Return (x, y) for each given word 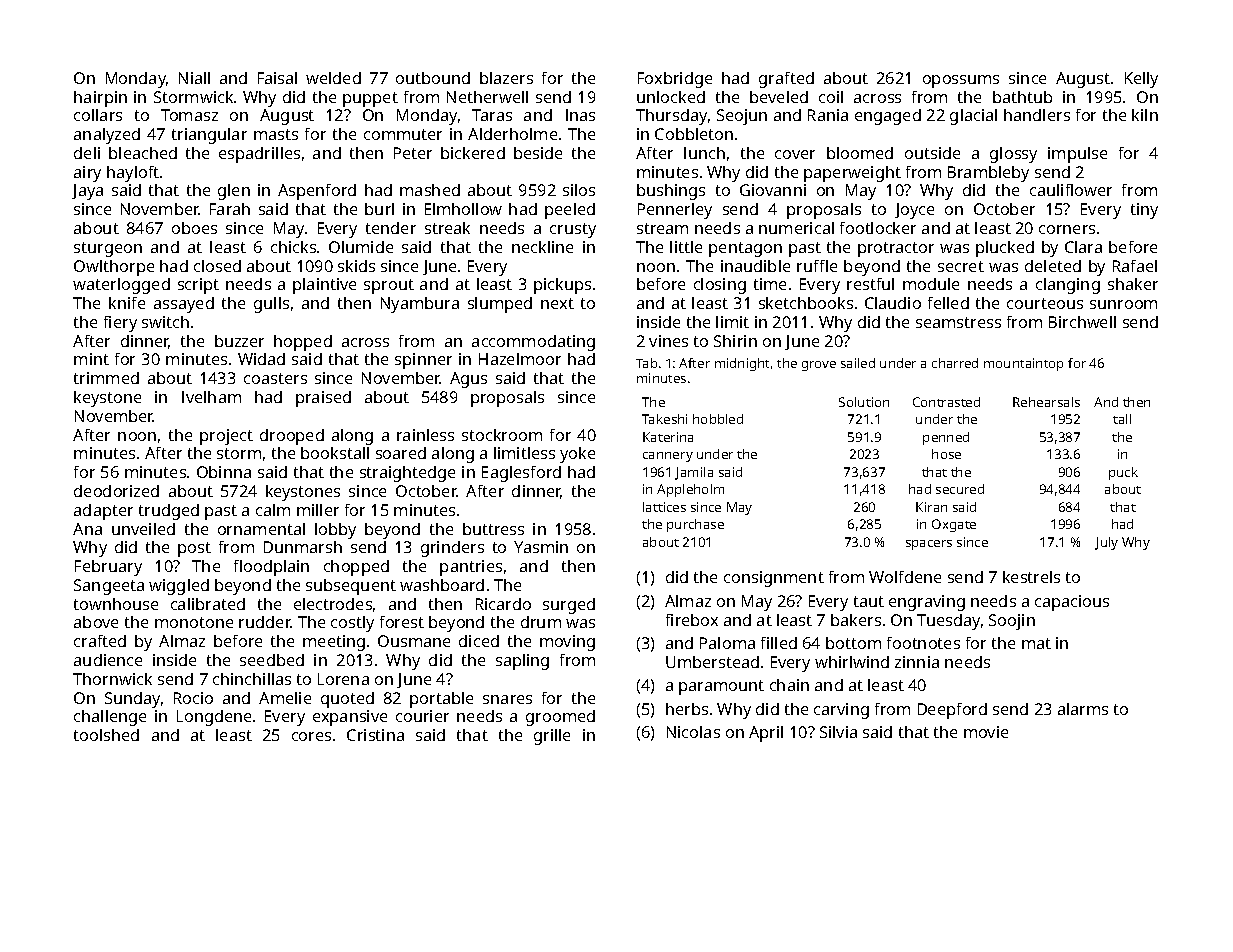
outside (932, 153)
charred (955, 363)
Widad (261, 359)
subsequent (351, 587)
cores (311, 736)
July (1106, 543)
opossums (961, 81)
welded (333, 78)
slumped (500, 305)
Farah (230, 209)
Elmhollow (463, 209)
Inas (580, 115)
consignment (774, 579)
